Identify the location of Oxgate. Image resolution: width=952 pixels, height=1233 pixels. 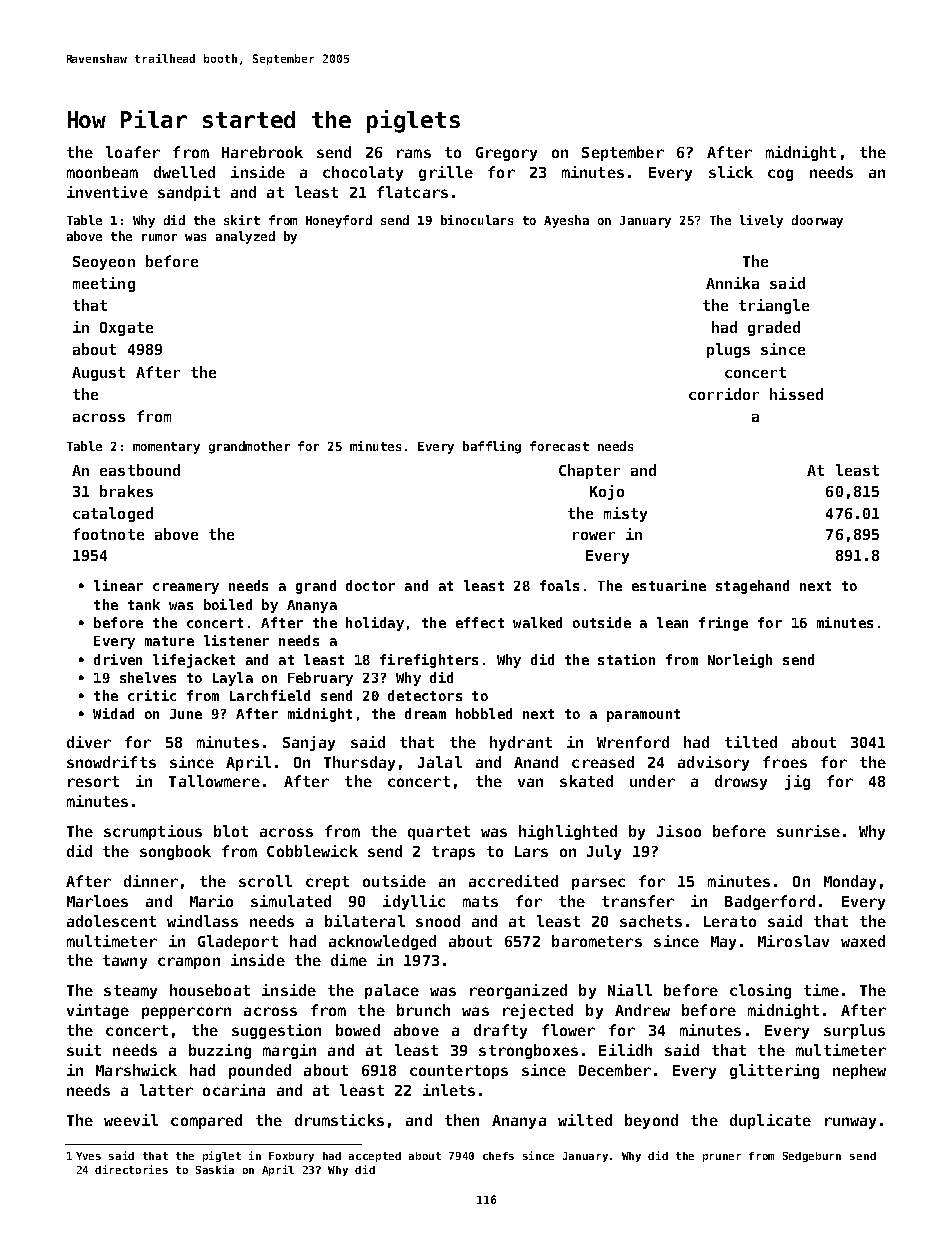
(126, 329).
